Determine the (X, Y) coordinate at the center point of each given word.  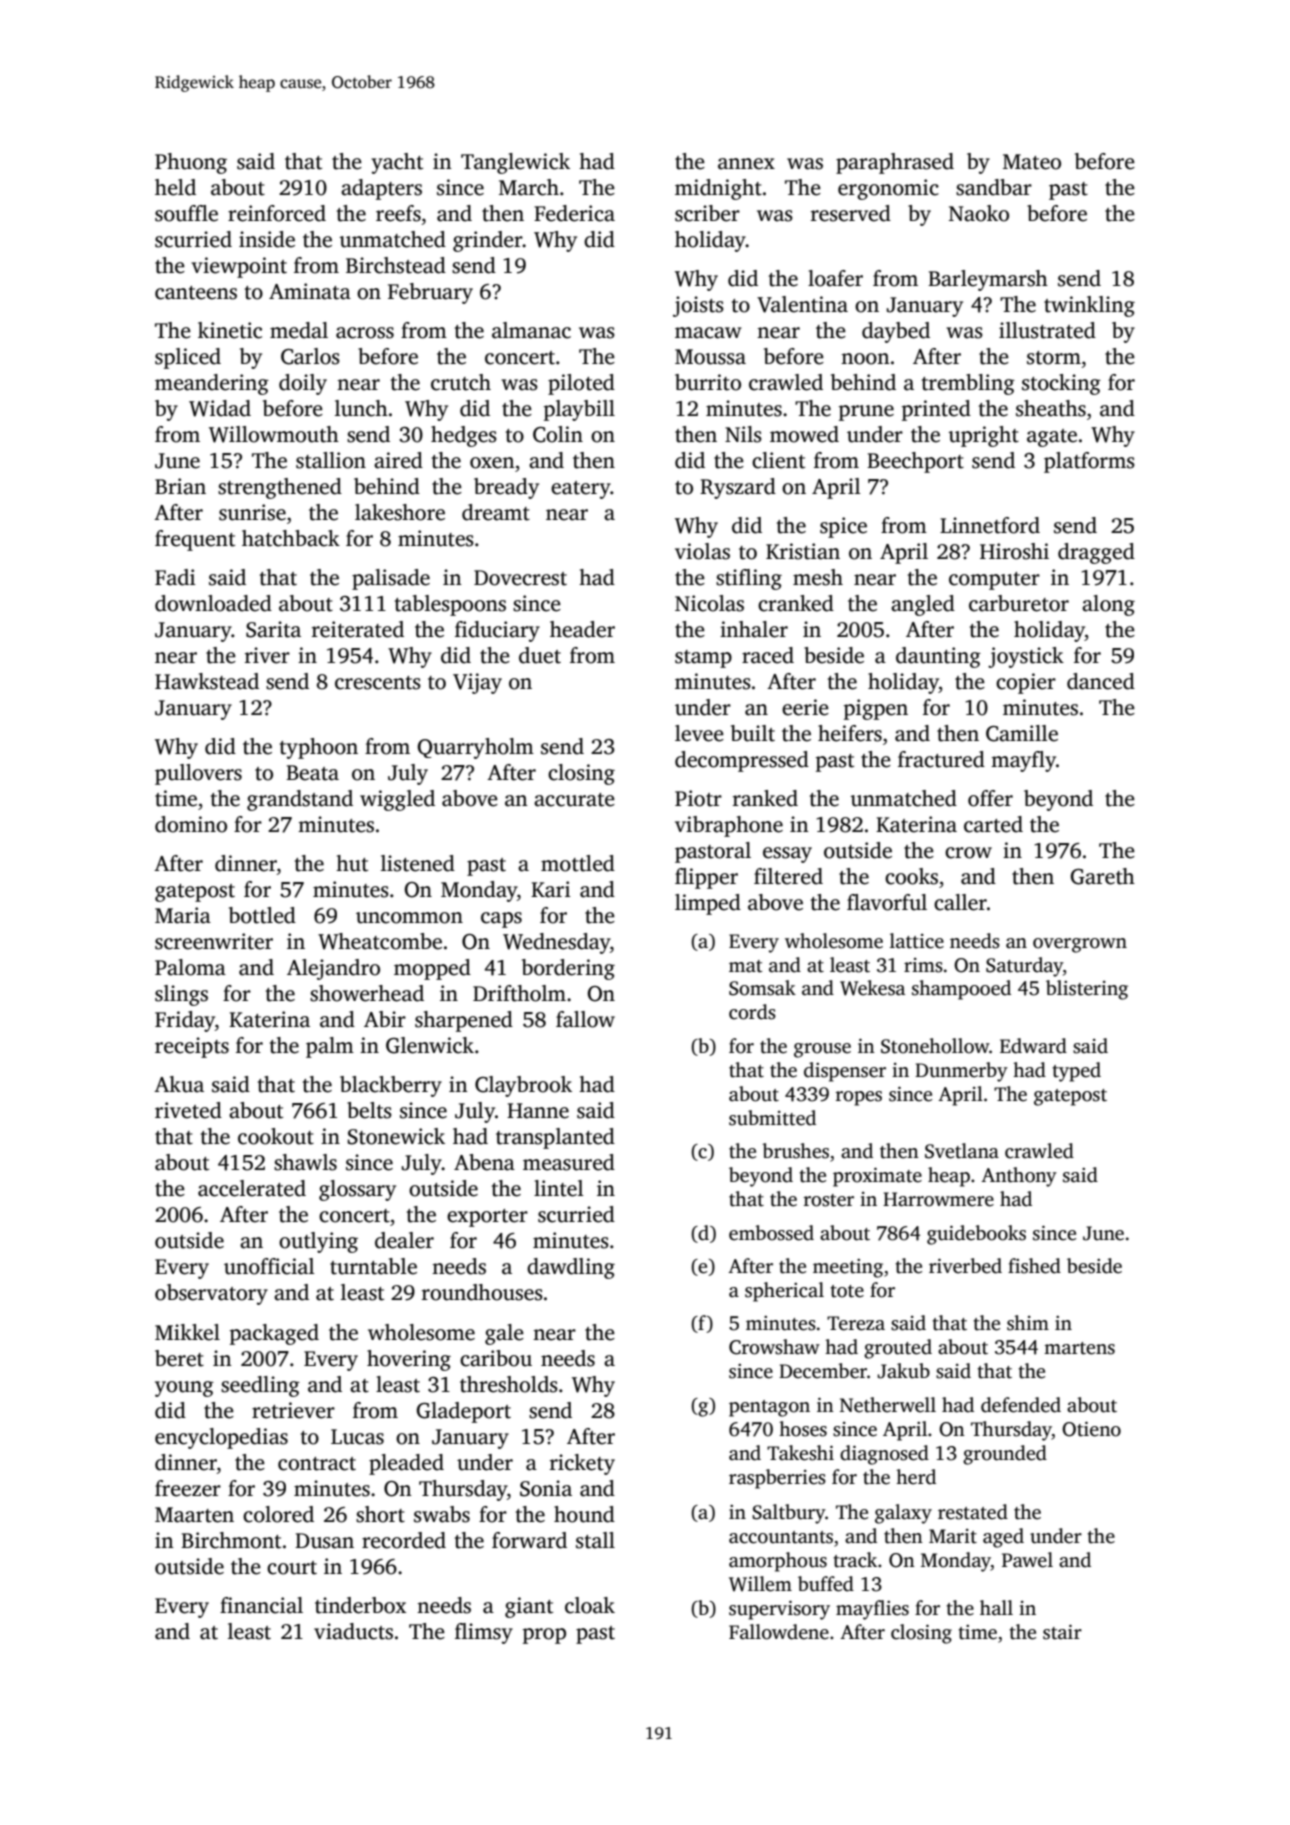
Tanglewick (515, 163)
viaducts (353, 1631)
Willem (760, 1584)
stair (1062, 1632)
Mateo (1032, 162)
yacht (397, 163)
